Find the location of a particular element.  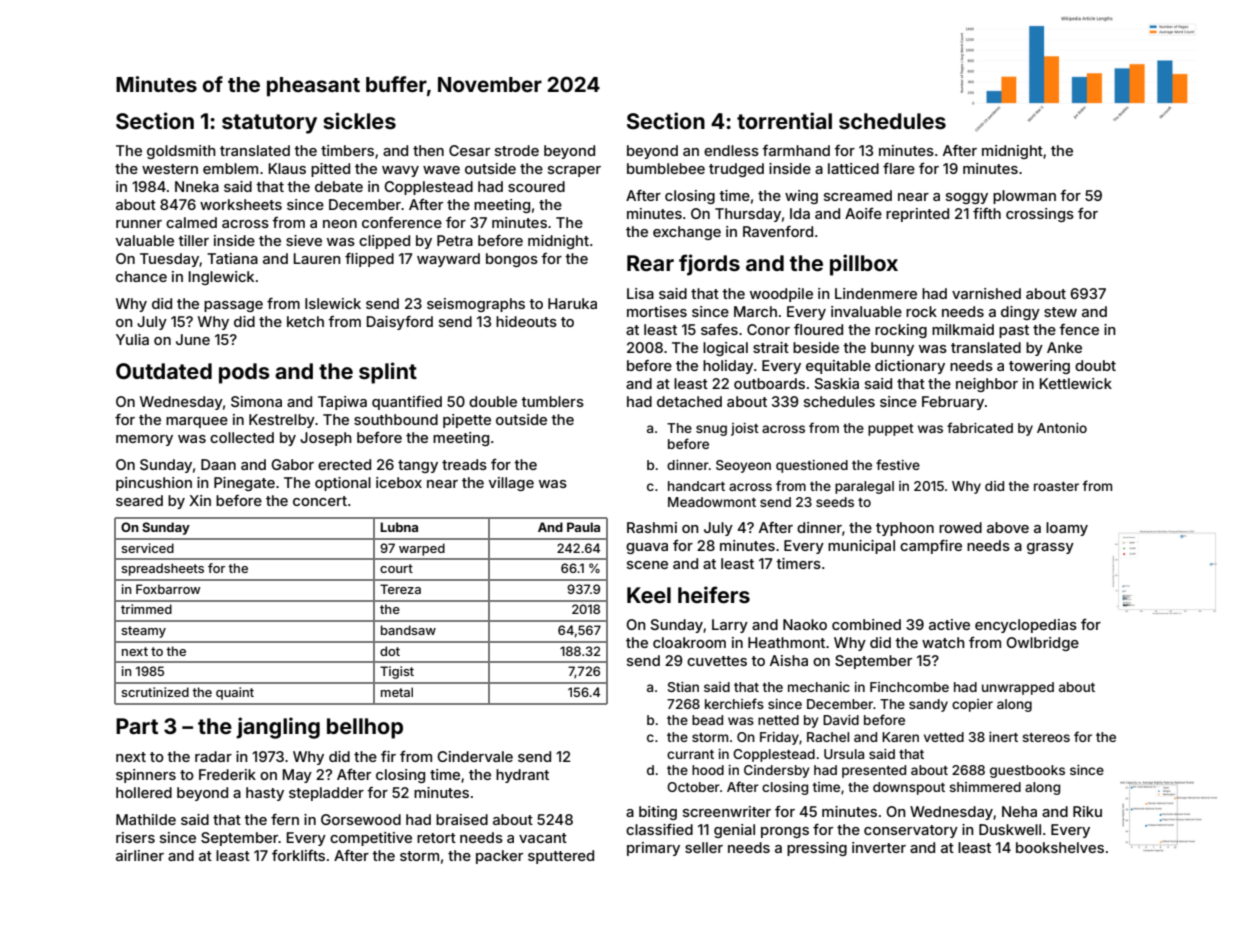

Rear is located at coordinates (650, 263).
